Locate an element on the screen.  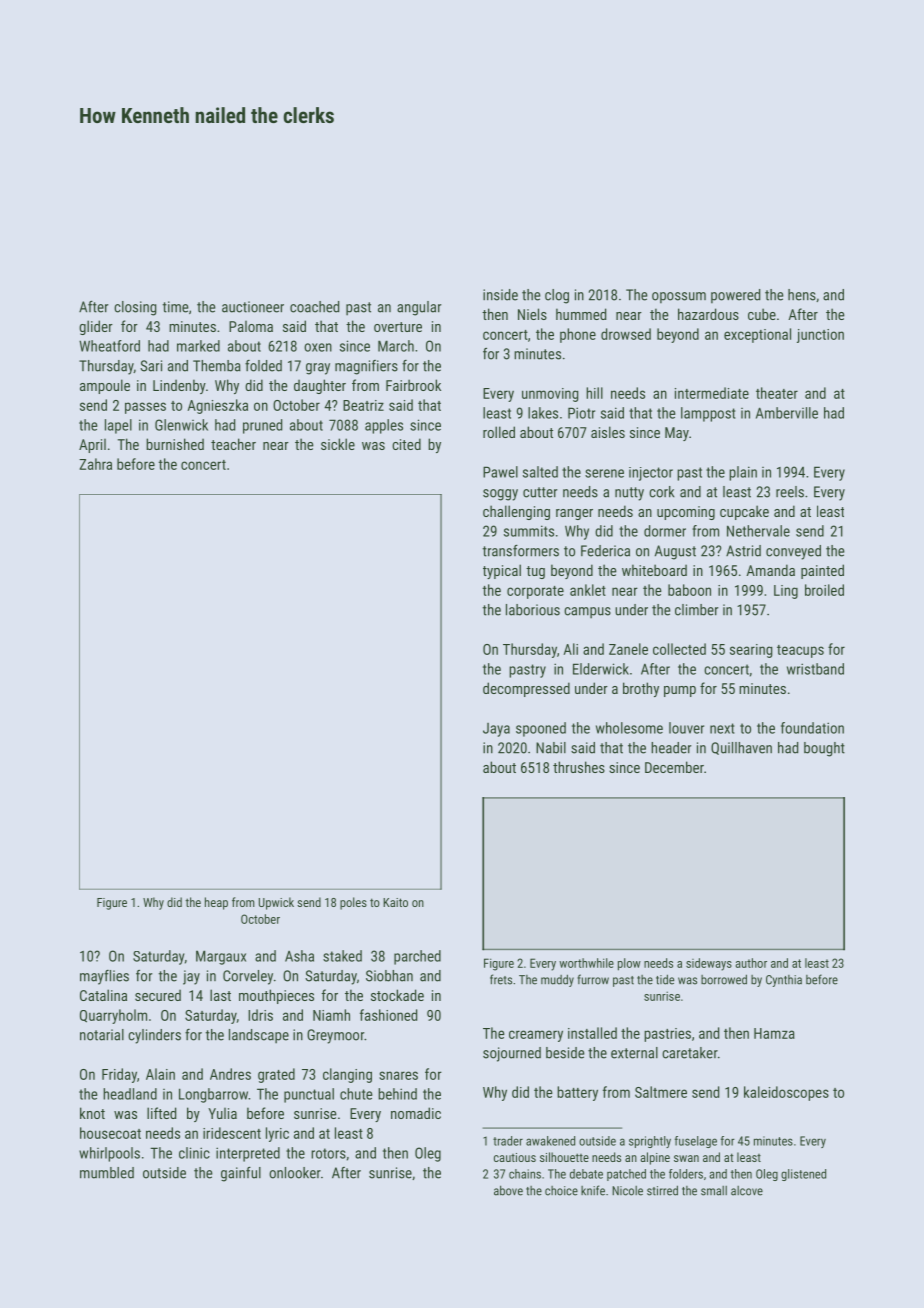
gainful is located at coordinates (241, 1174).
